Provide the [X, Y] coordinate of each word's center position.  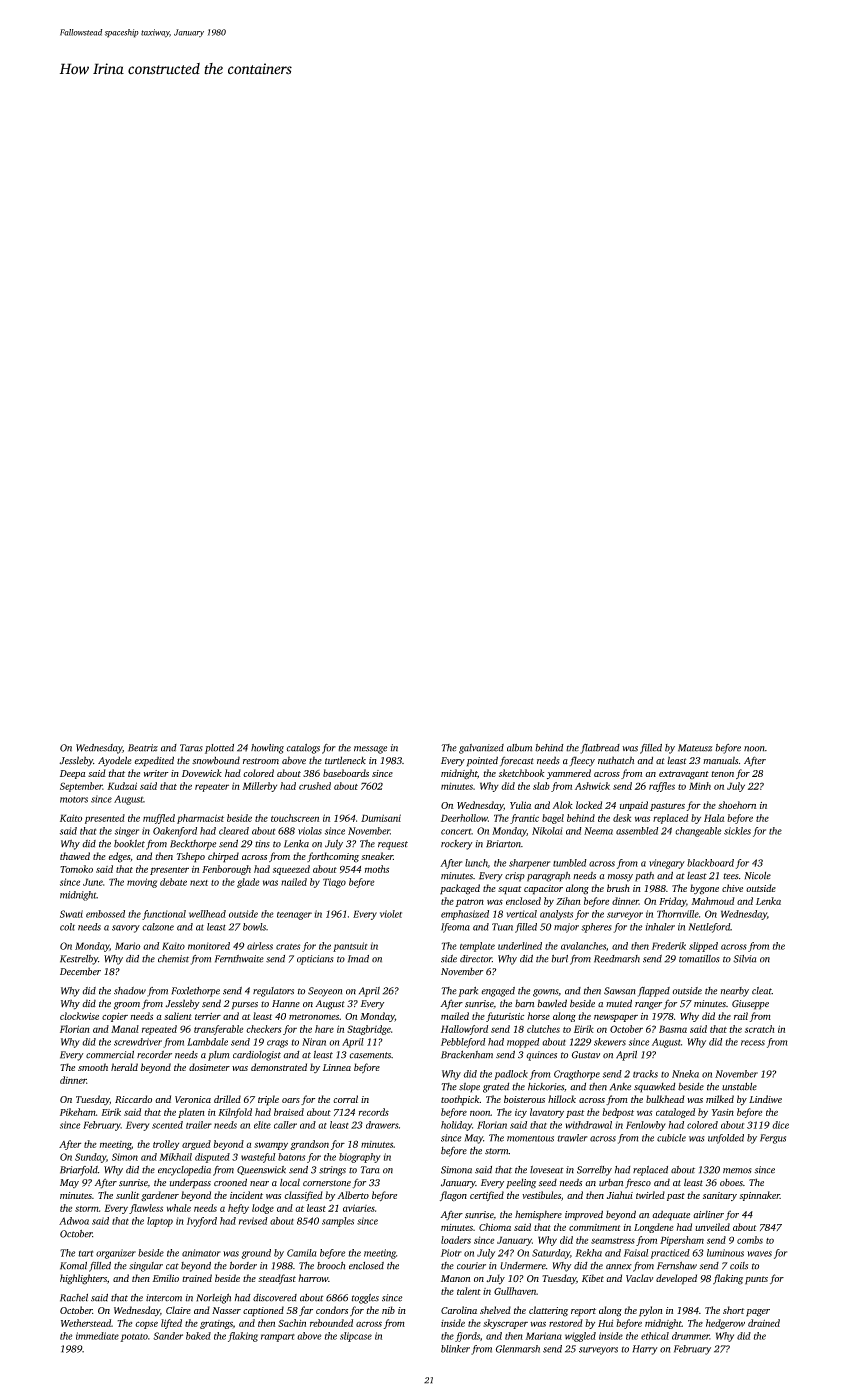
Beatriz [143, 748]
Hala [714, 818]
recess [753, 1043]
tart [85, 1253]
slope [469, 1088]
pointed [482, 761]
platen [191, 1113]
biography [360, 1158]
